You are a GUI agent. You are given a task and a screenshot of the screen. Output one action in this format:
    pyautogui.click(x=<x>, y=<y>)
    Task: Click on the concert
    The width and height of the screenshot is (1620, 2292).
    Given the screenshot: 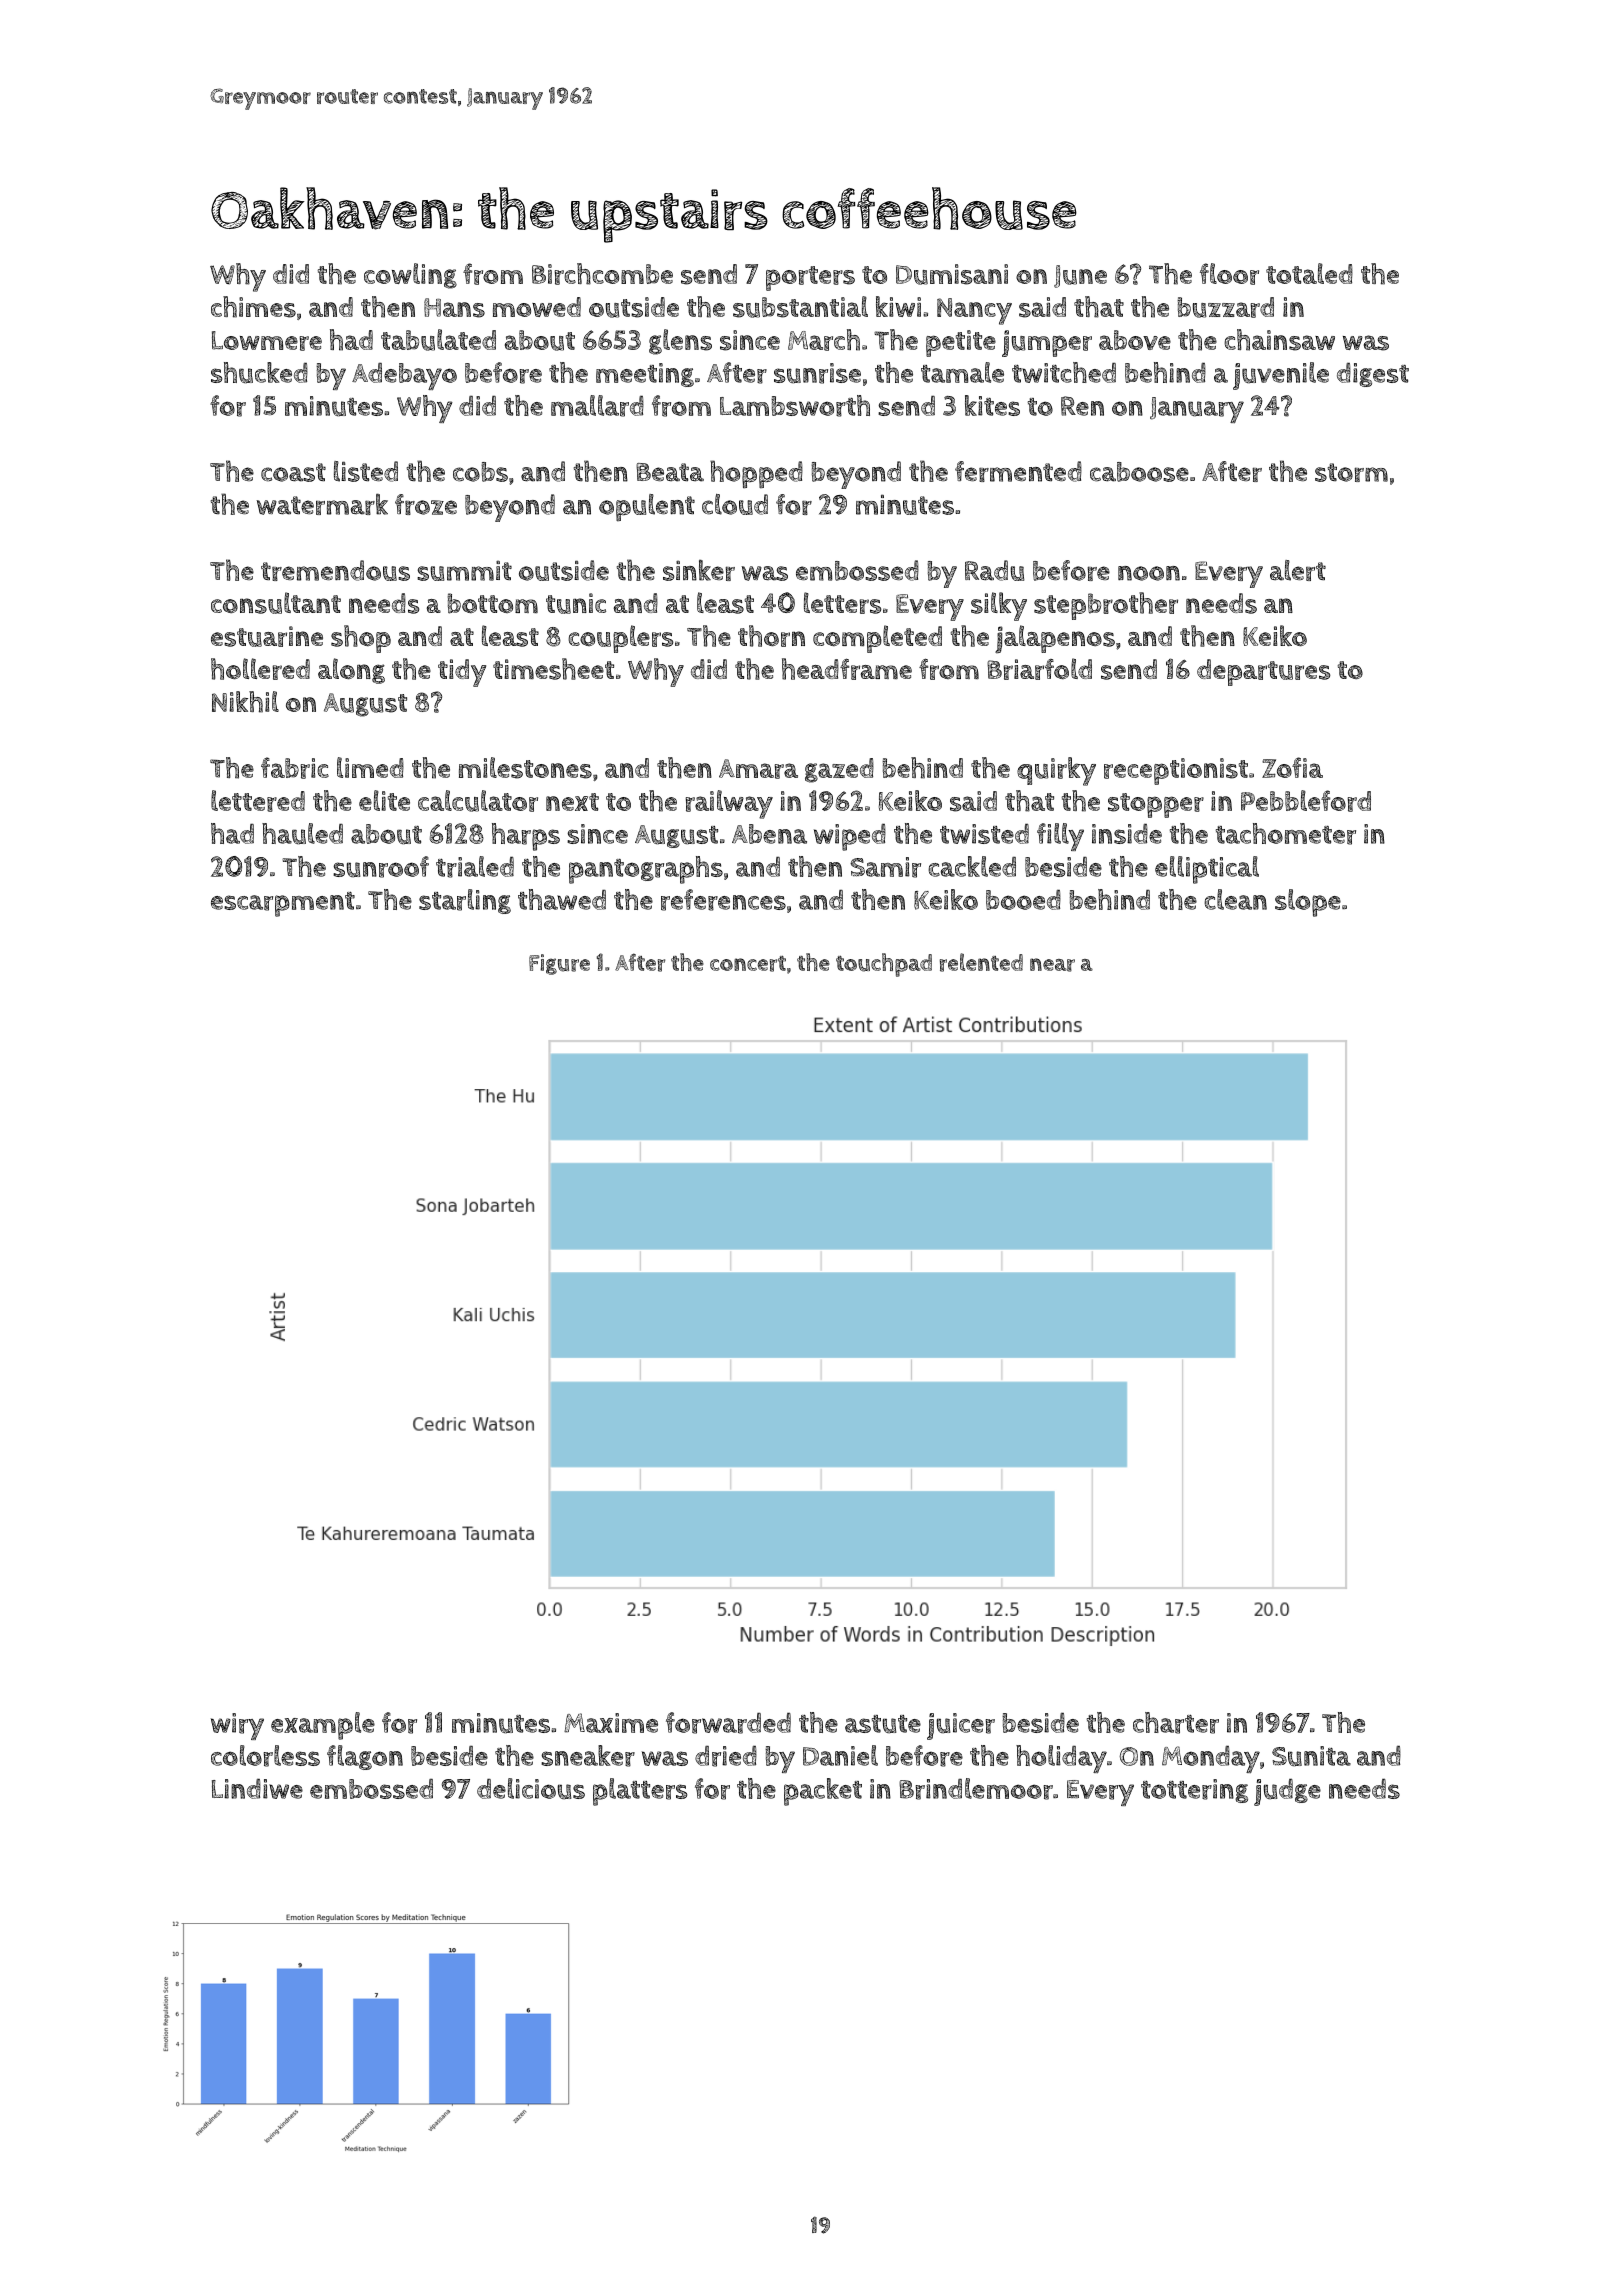 What is the action you would take?
    pyautogui.click(x=748, y=964)
